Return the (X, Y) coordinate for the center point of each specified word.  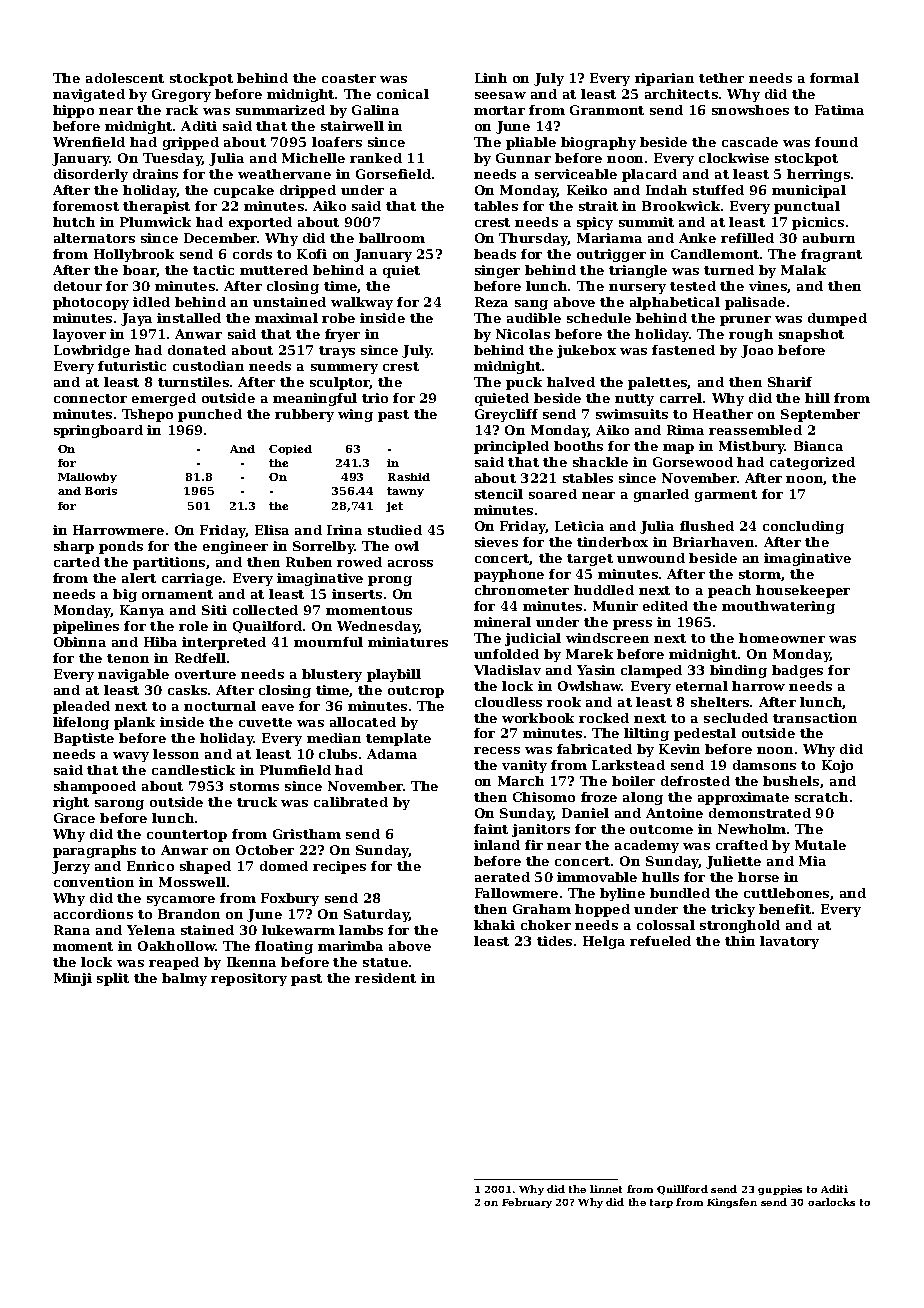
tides (554, 941)
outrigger (611, 255)
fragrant (831, 255)
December (221, 238)
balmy (184, 979)
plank (134, 723)
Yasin (596, 670)
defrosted (695, 781)
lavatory (789, 942)
